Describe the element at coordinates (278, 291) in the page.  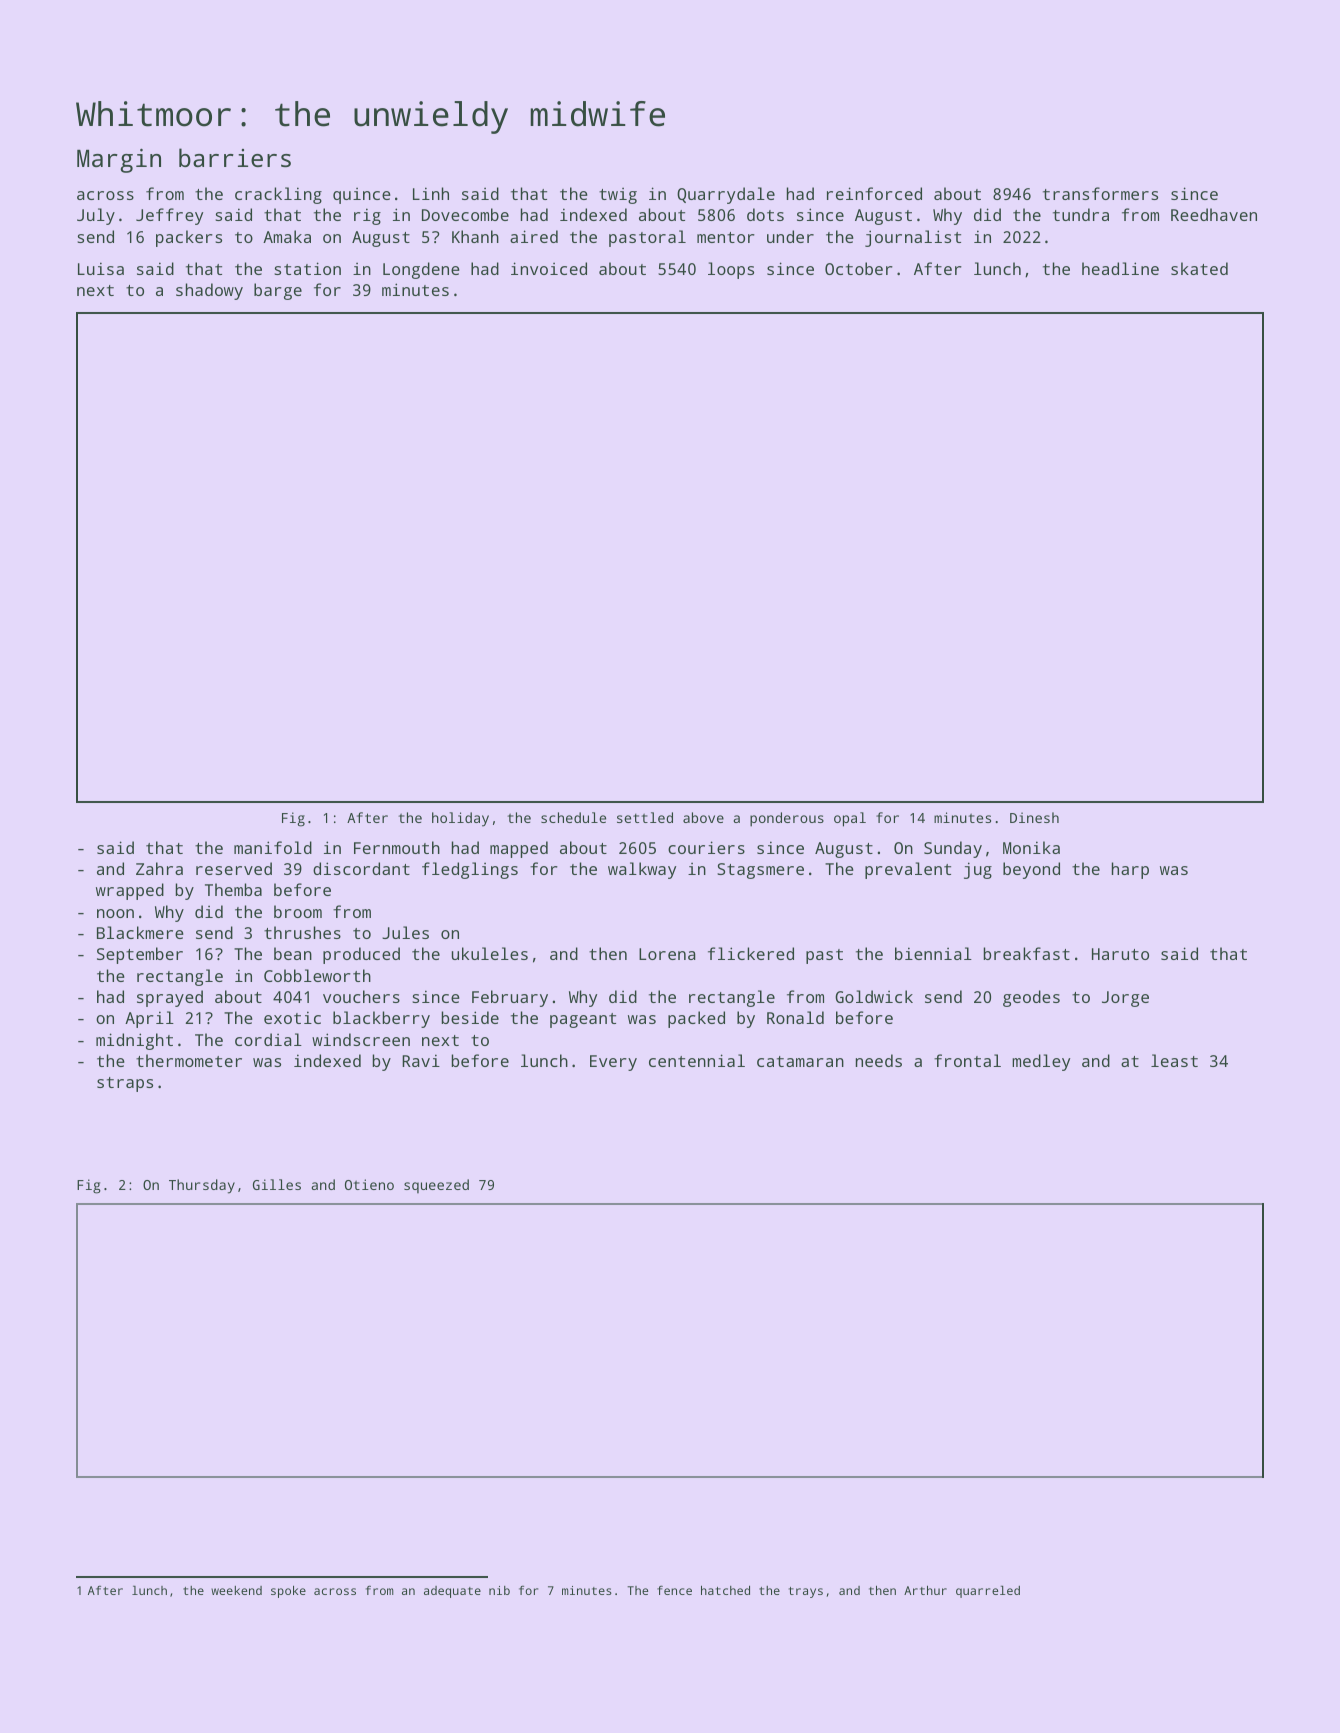
I see `barge` at that location.
